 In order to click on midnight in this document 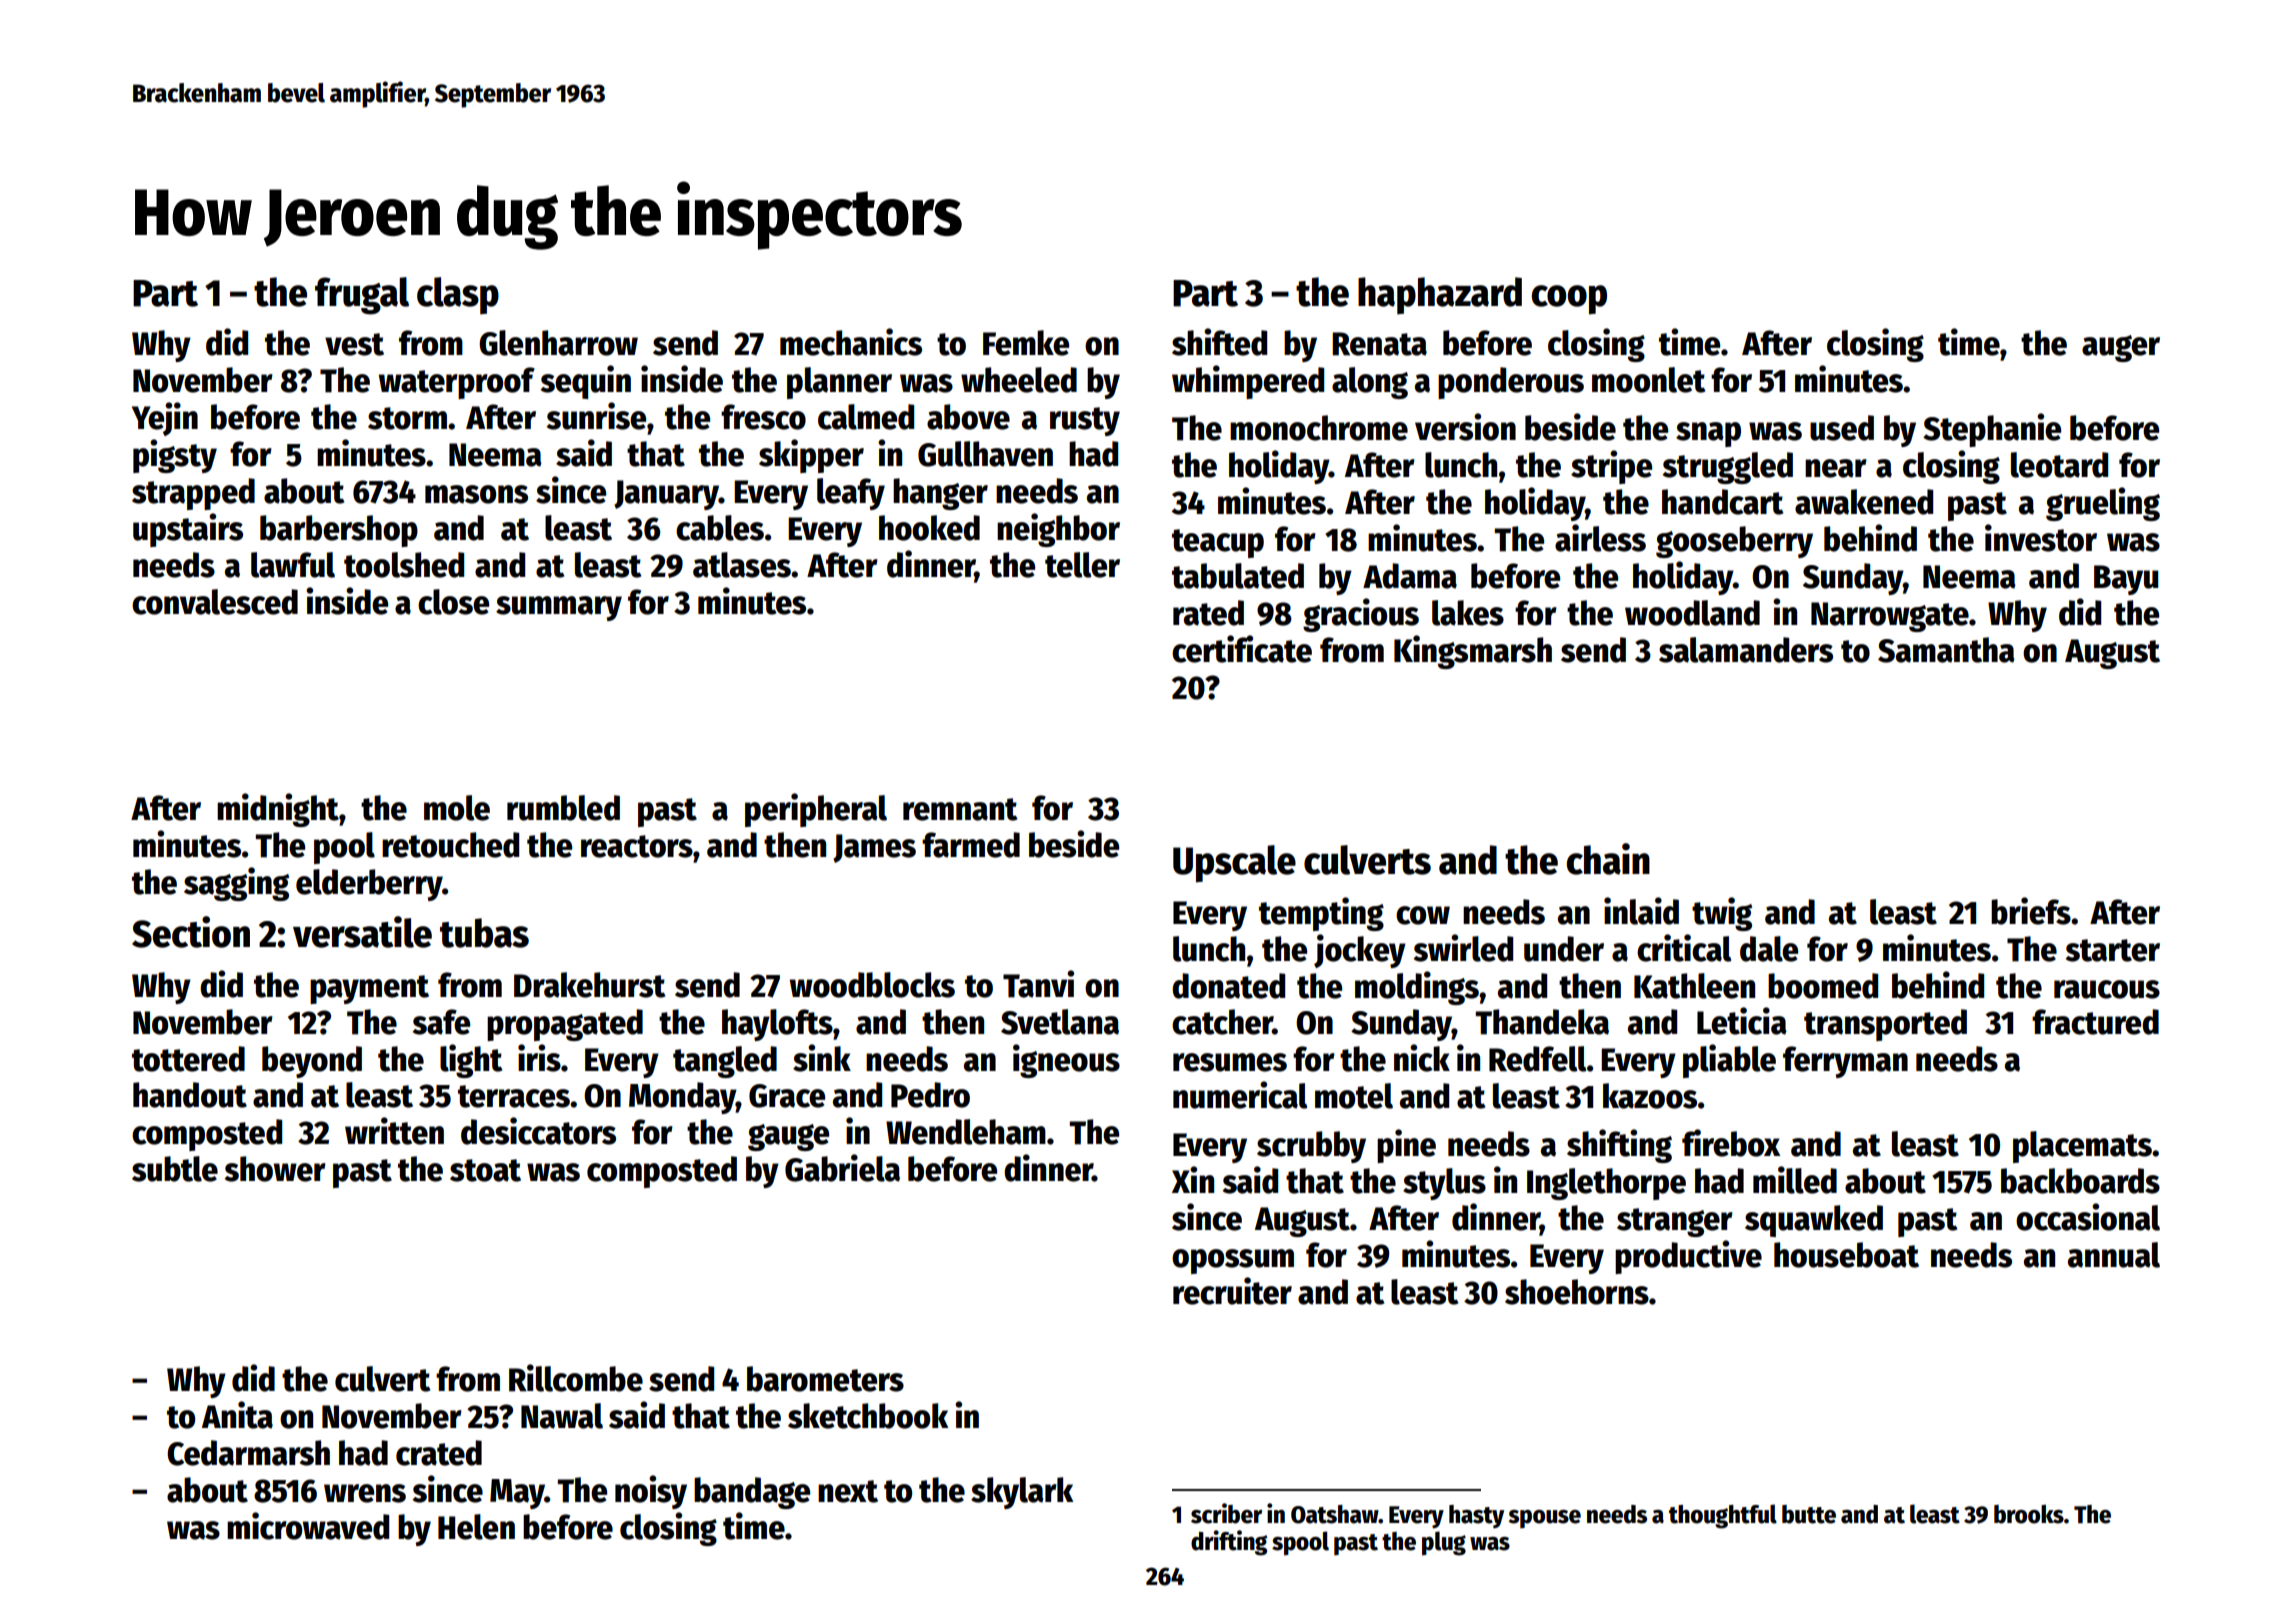, I will do `click(278, 810)`.
